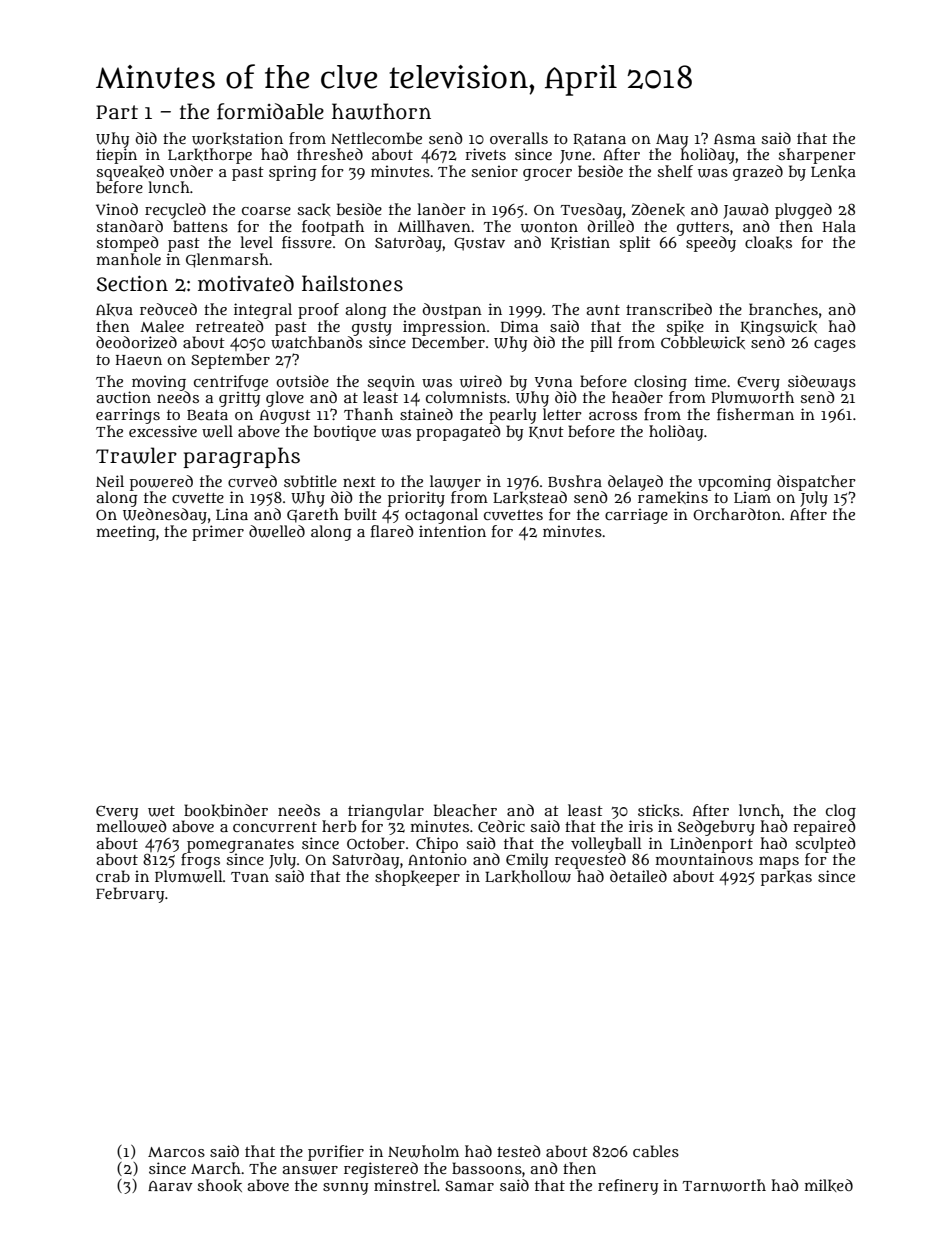 This screenshot has height=1233, width=952. What do you see at coordinates (313, 515) in the screenshot?
I see `Gareth` at bounding box center [313, 515].
